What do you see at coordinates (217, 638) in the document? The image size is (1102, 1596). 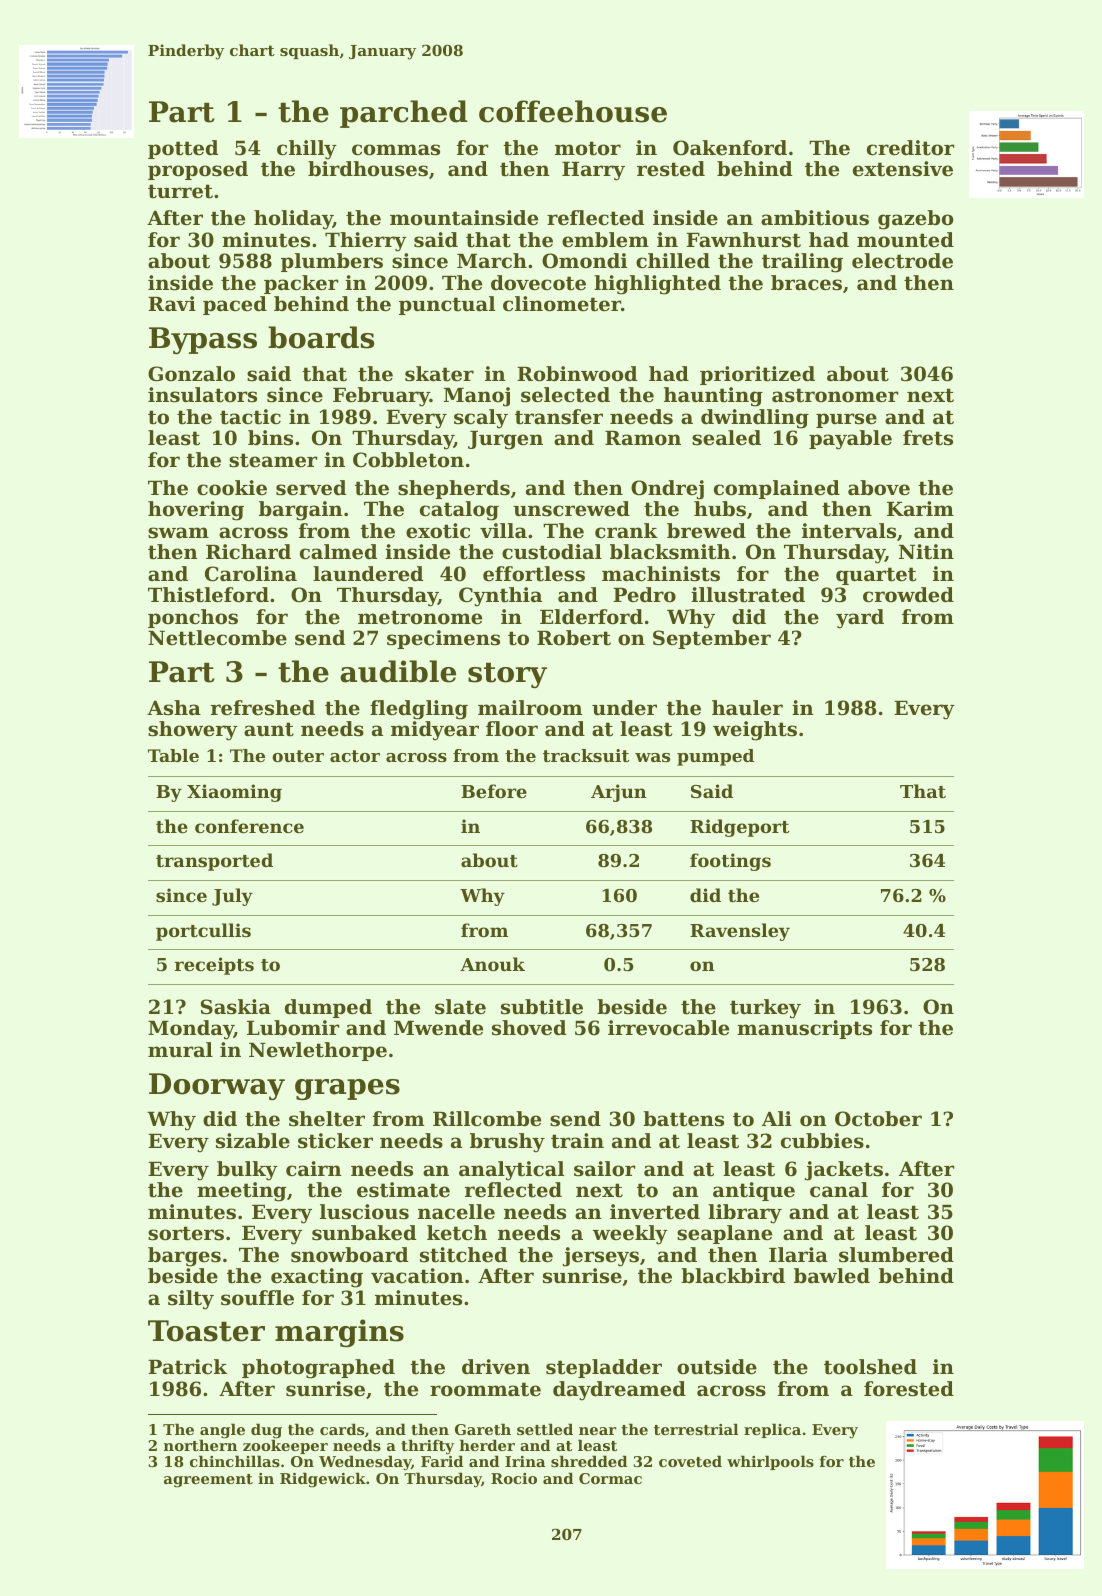 I see `Nettlecombe` at bounding box center [217, 638].
